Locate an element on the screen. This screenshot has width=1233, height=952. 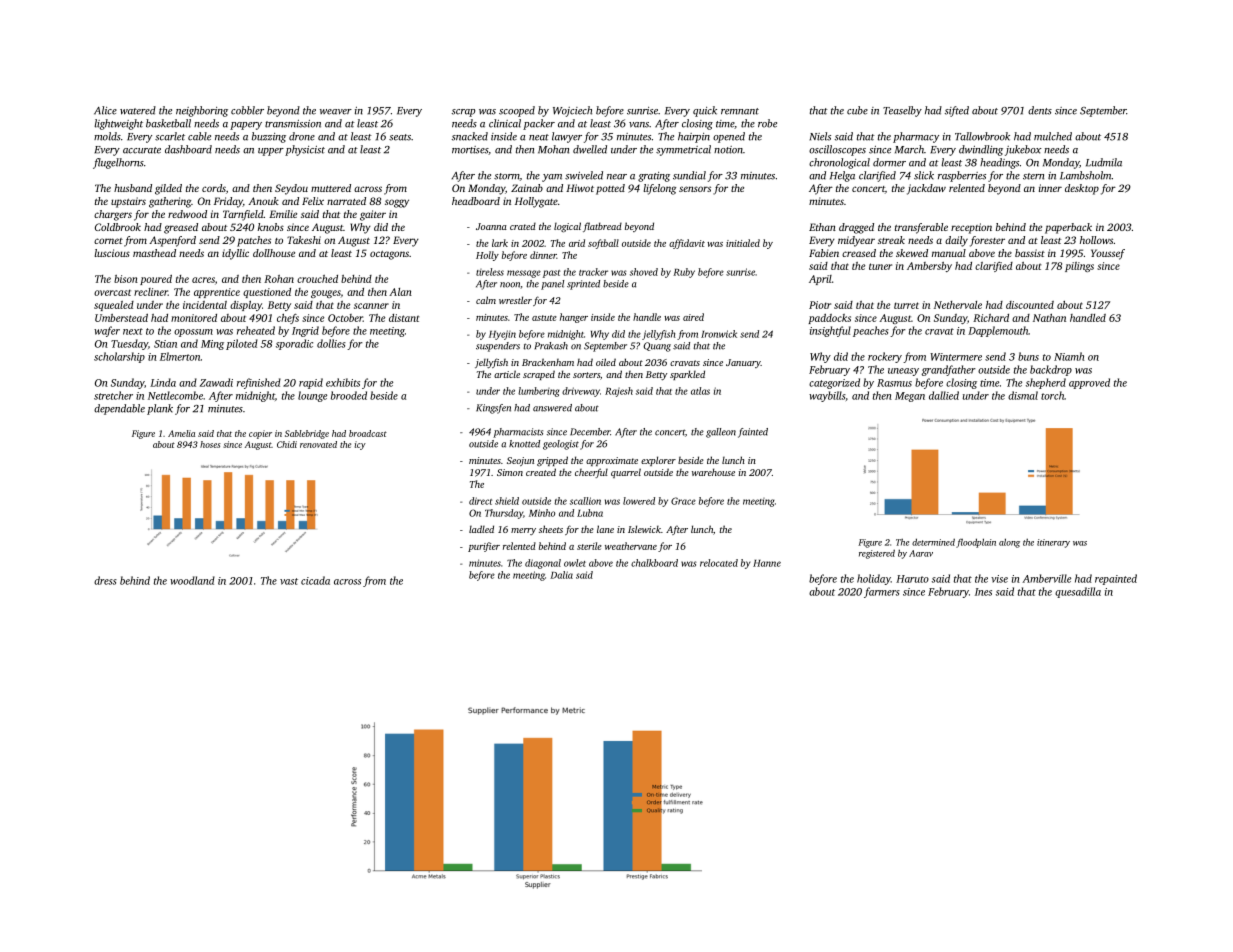
pilings is located at coordinates (1079, 267).
